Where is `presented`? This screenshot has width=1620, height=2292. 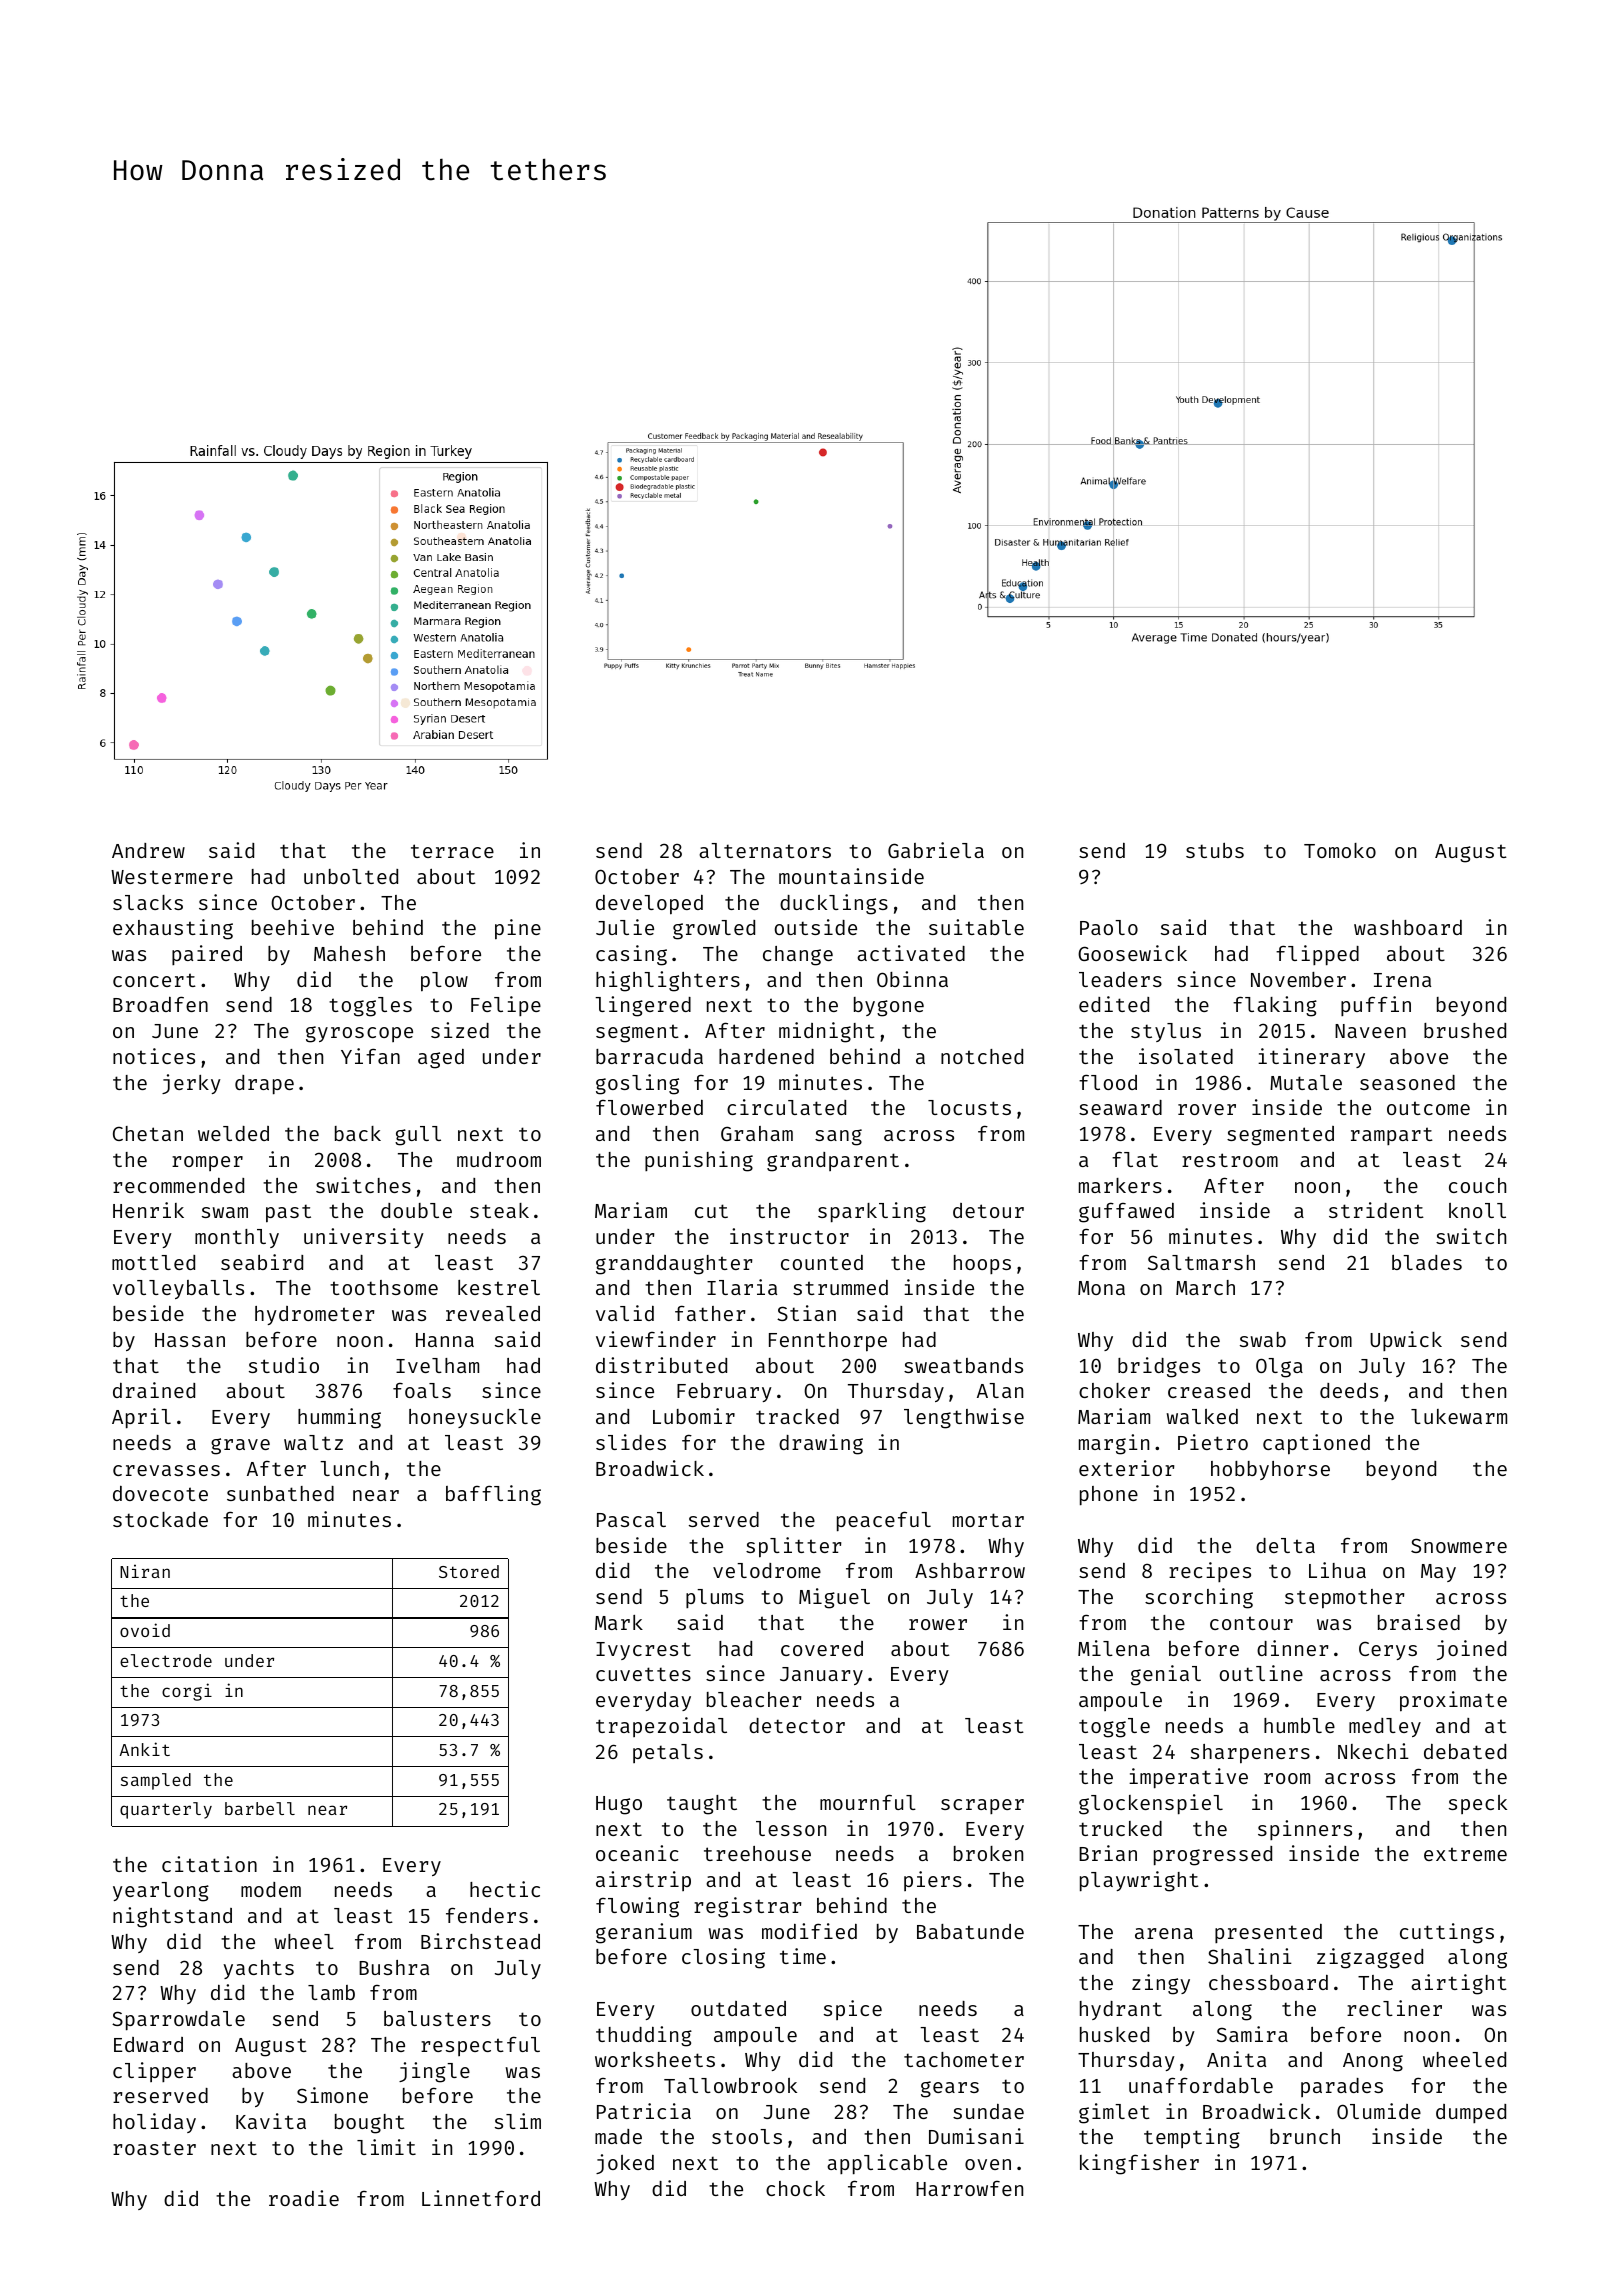 presented is located at coordinates (1268, 1933).
